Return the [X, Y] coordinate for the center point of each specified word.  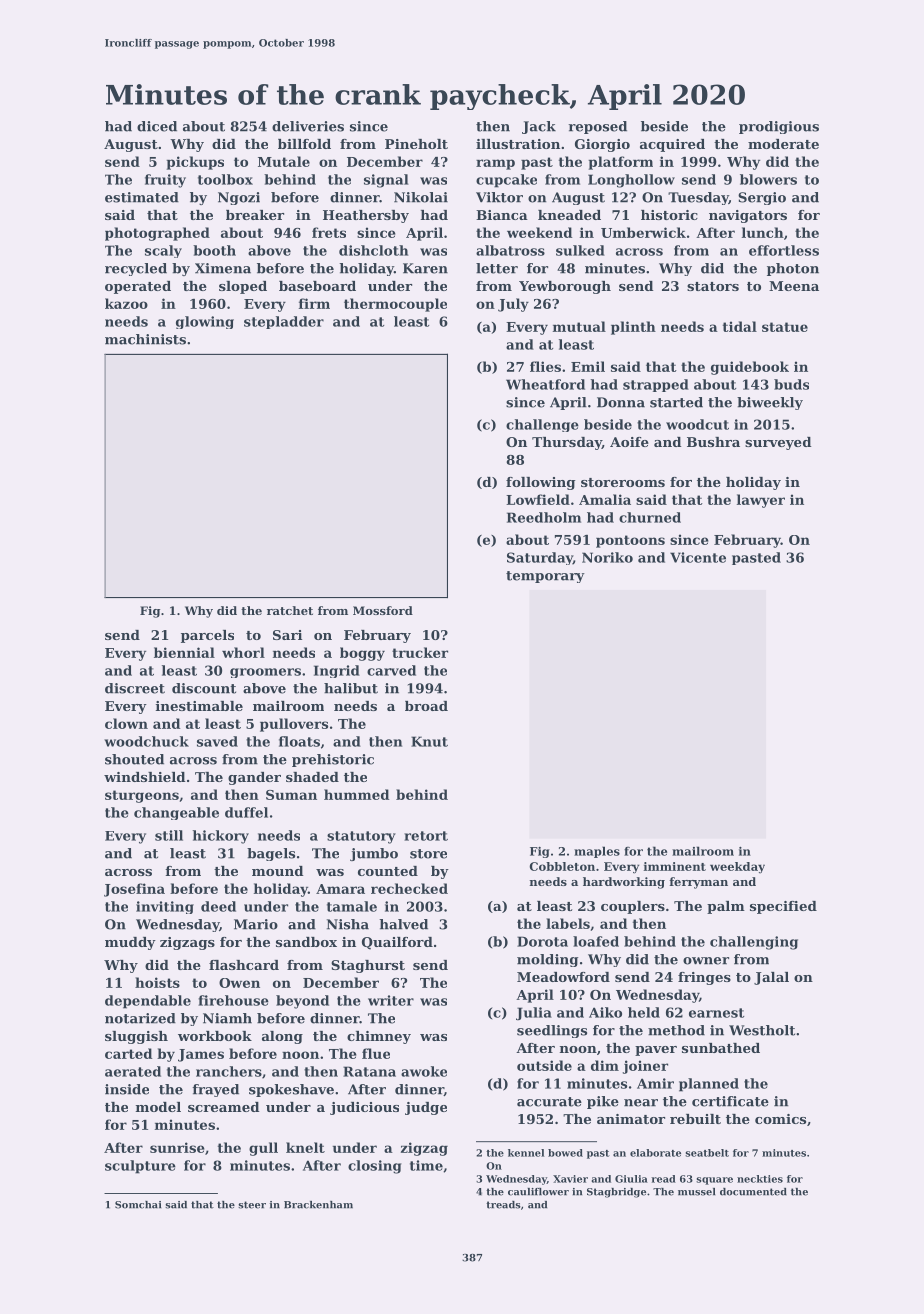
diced [157, 126]
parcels [207, 636]
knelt [305, 1147]
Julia [534, 1013]
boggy [362, 654]
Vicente [698, 557]
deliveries [308, 126]
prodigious [779, 127]
